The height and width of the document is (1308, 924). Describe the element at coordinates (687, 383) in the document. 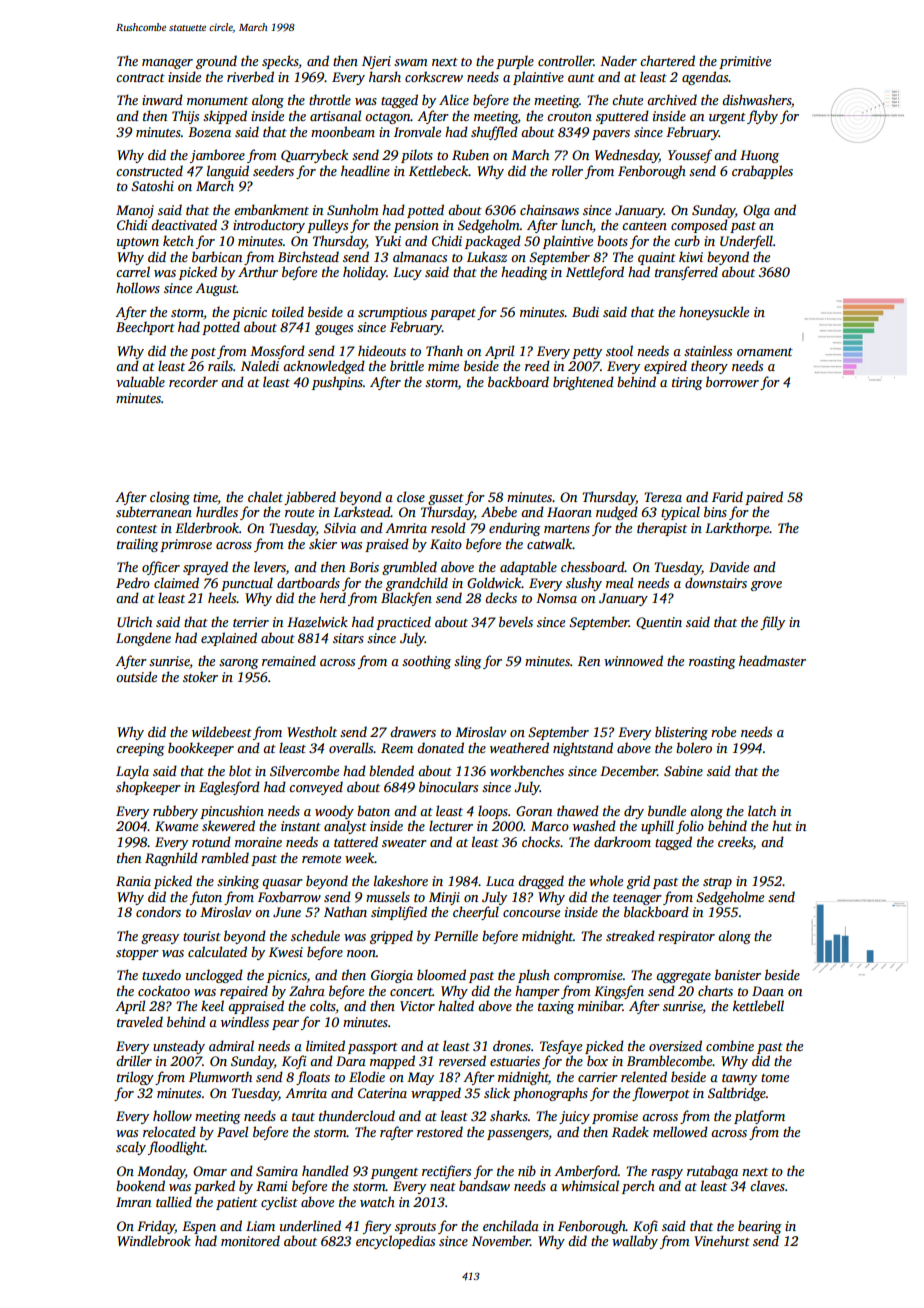

I see `tiring` at that location.
